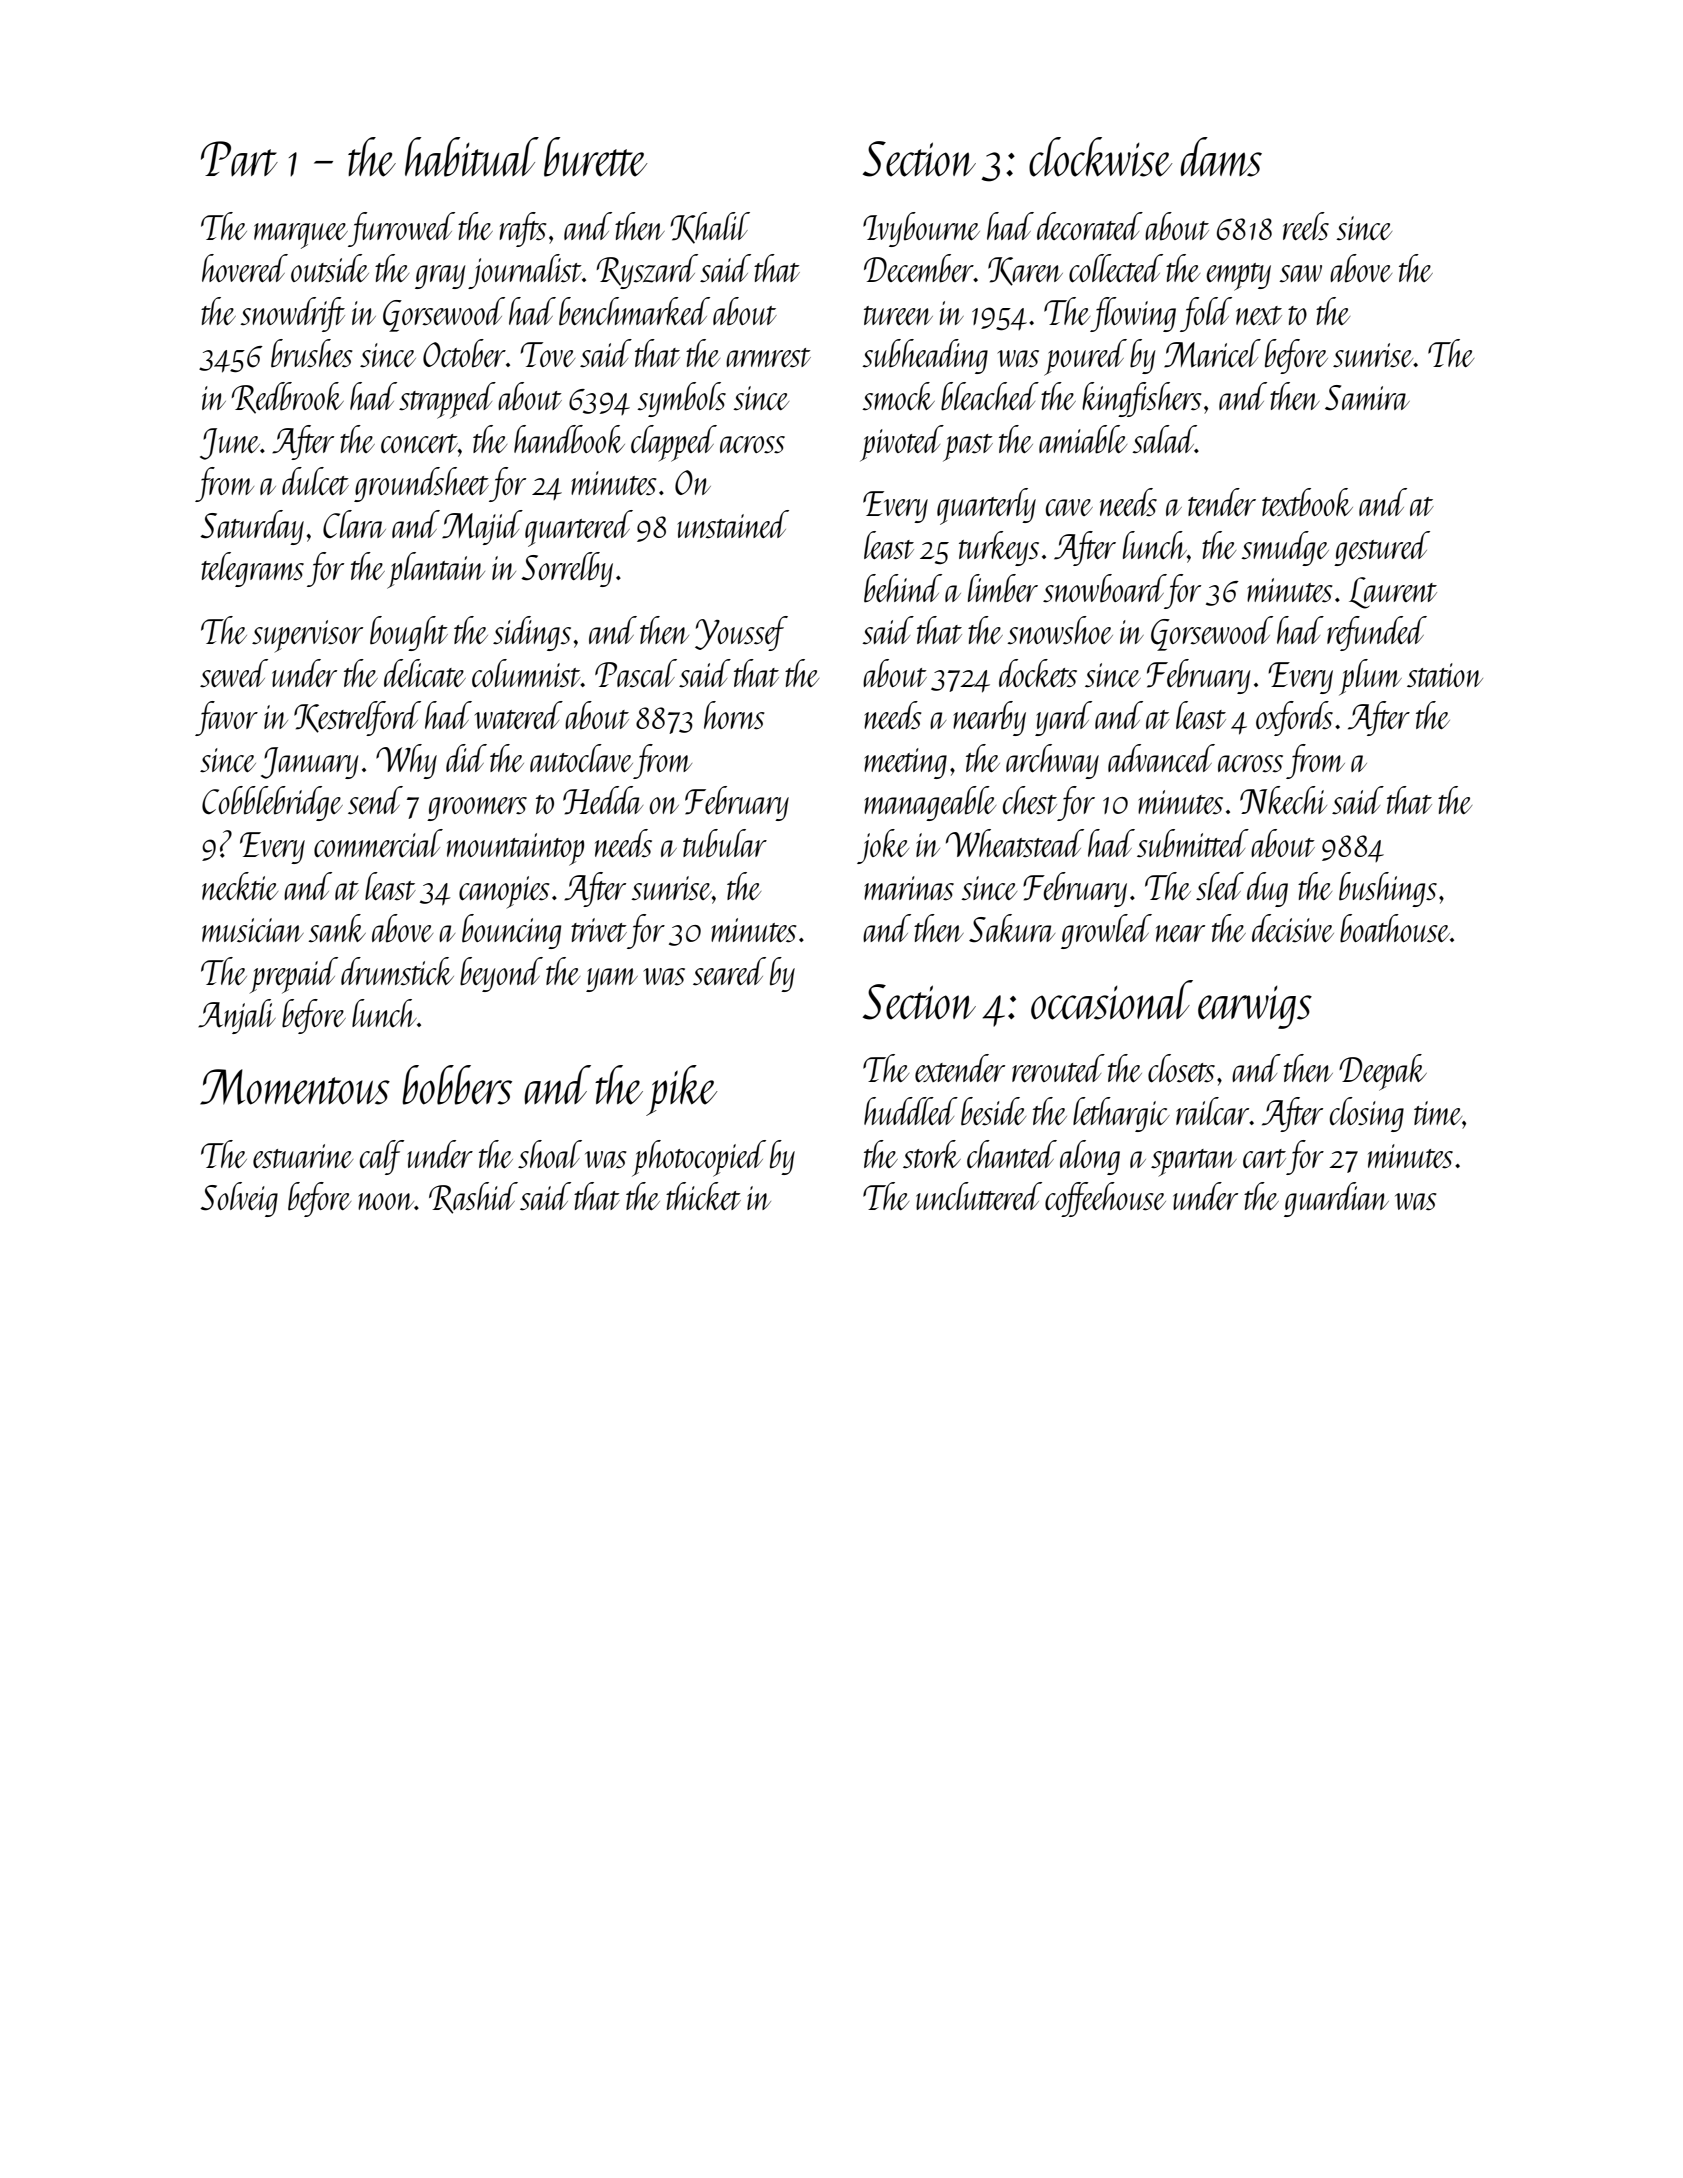  Describe the element at coordinates (1336, 1199) in the document. I see `guardian` at that location.
